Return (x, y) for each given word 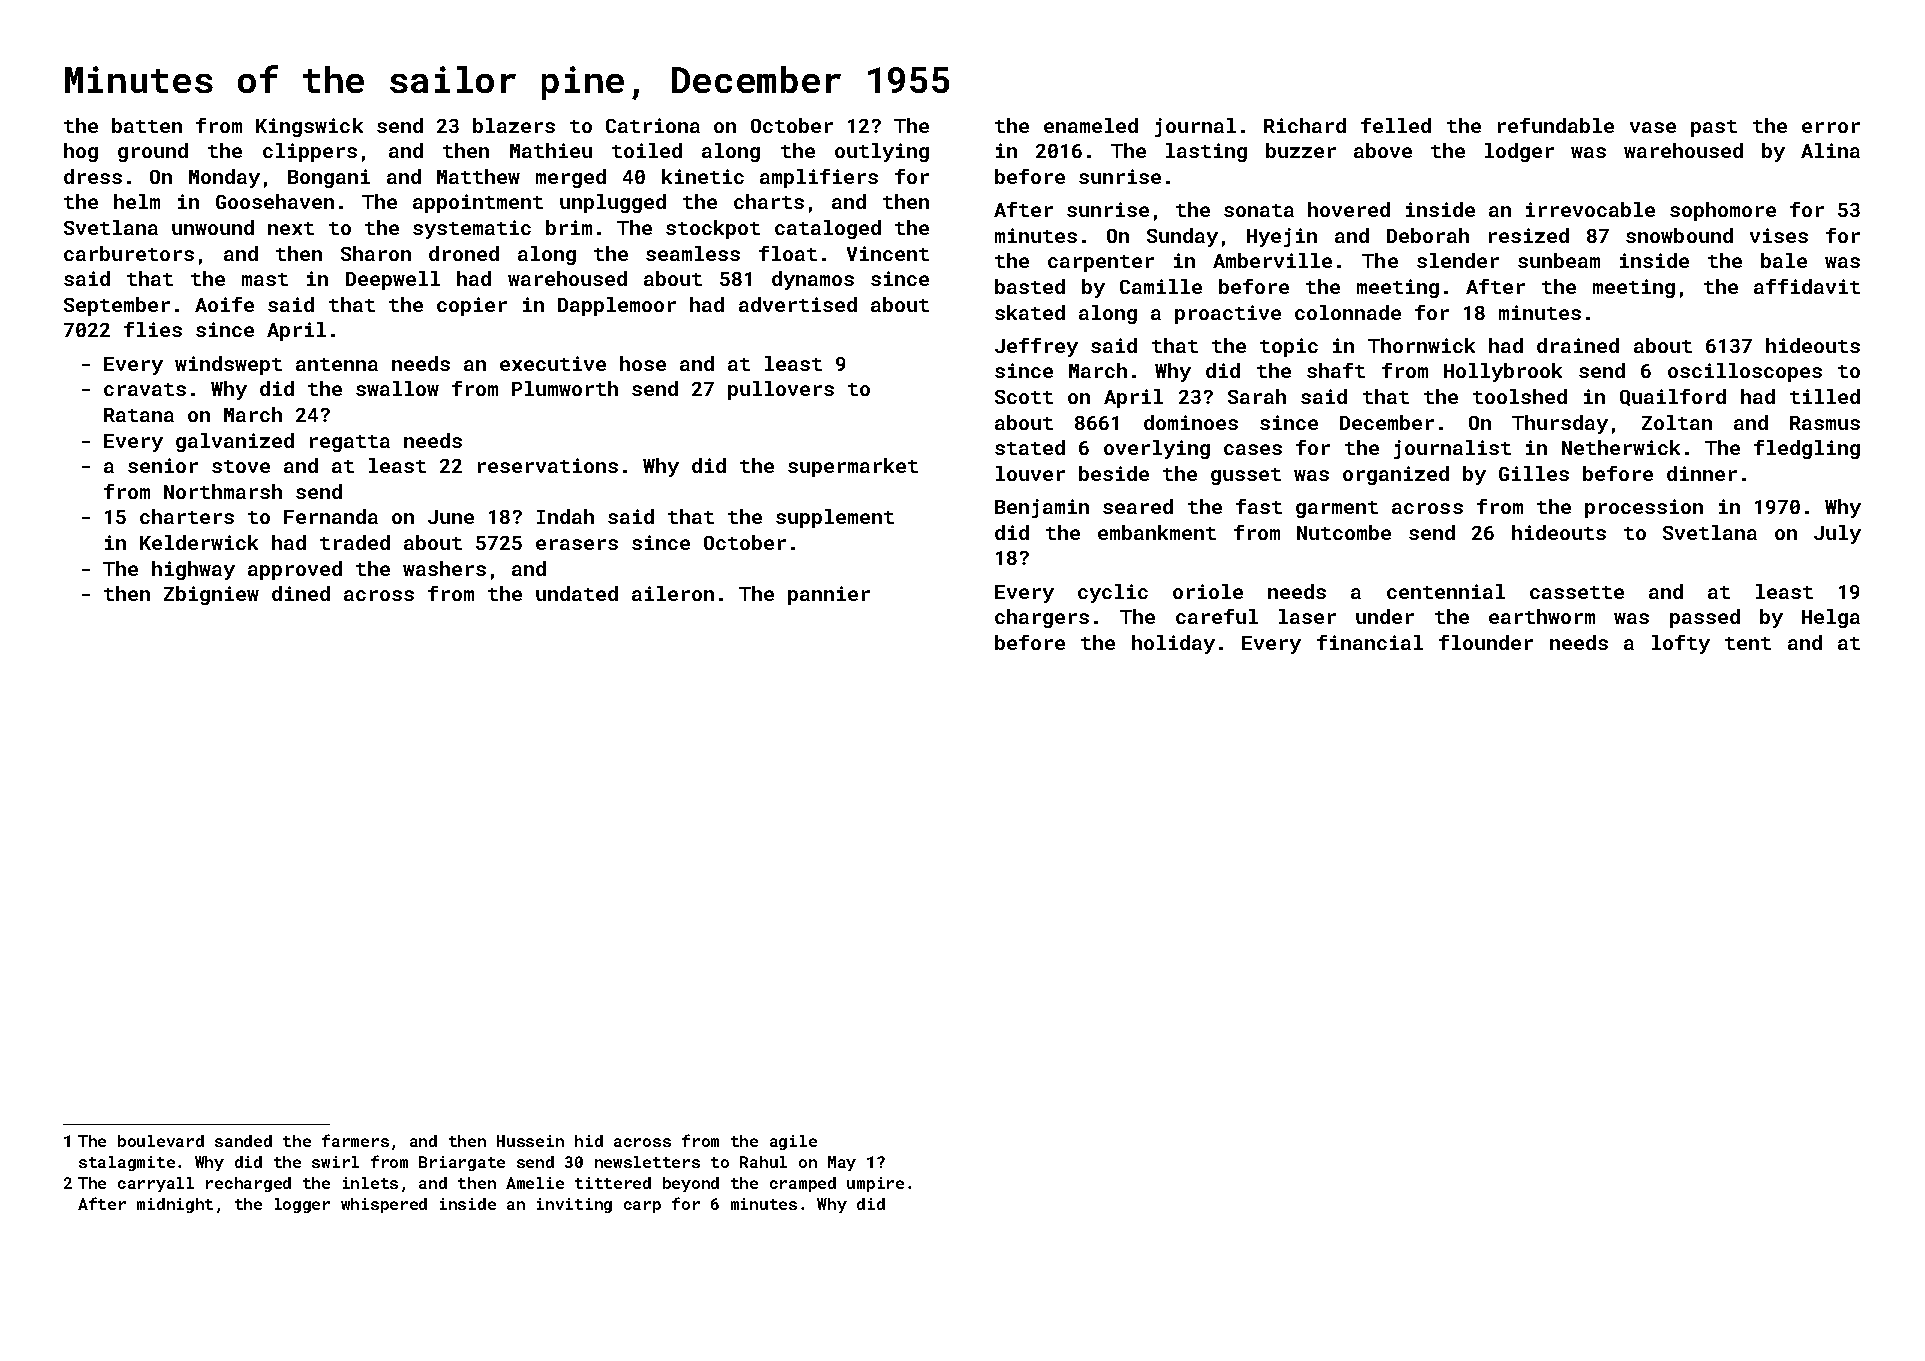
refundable (1556, 125)
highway (193, 570)
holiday (1173, 644)
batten (147, 125)
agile (793, 1142)
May (842, 1163)
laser (1307, 616)
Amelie (535, 1183)
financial (1370, 642)
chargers (1042, 618)
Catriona (653, 125)
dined (301, 593)
